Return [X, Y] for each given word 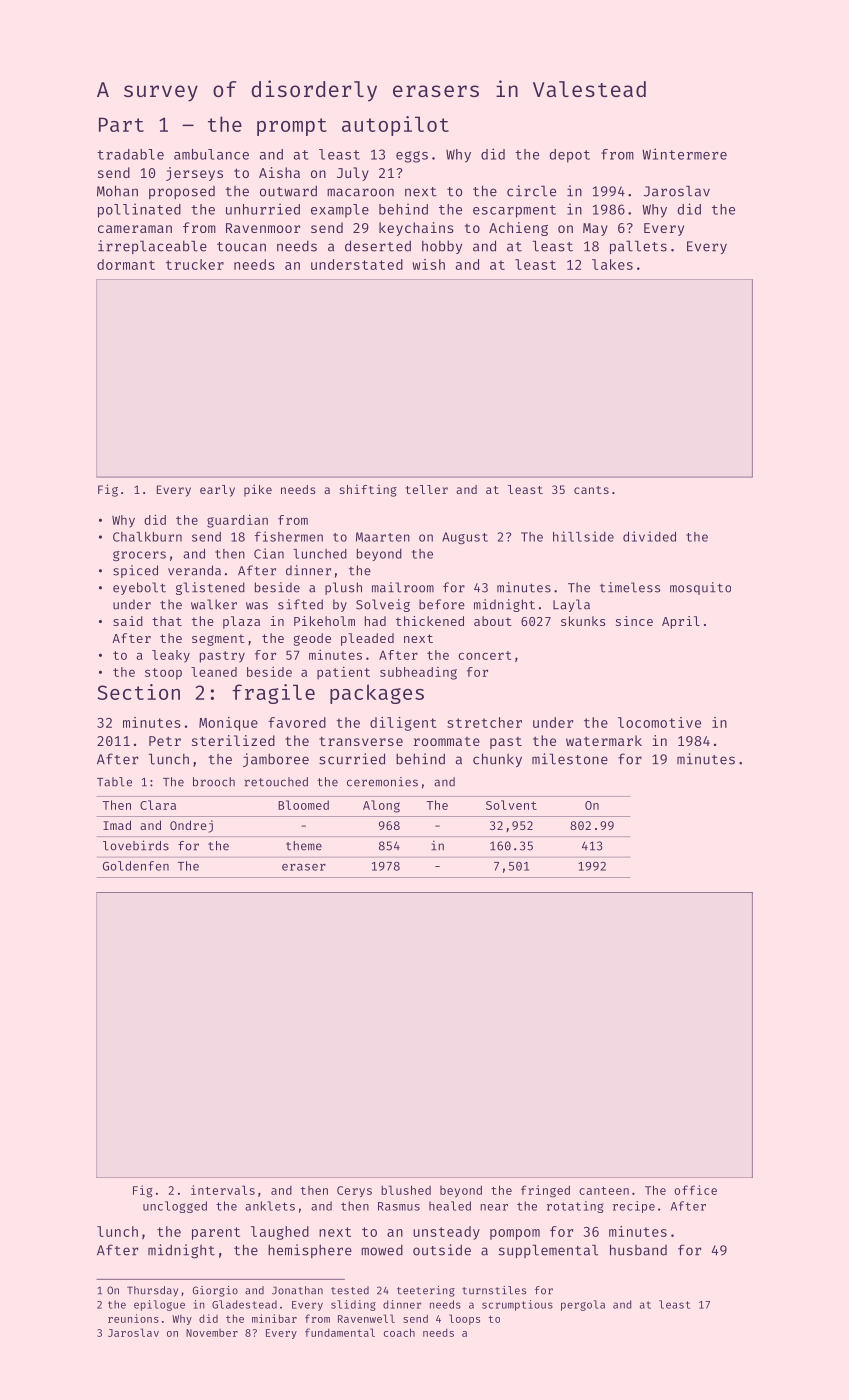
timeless [630, 587]
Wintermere [684, 154]
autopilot [395, 126]
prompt [292, 127]
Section [138, 692]
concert [484, 655]
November [212, 1333]
